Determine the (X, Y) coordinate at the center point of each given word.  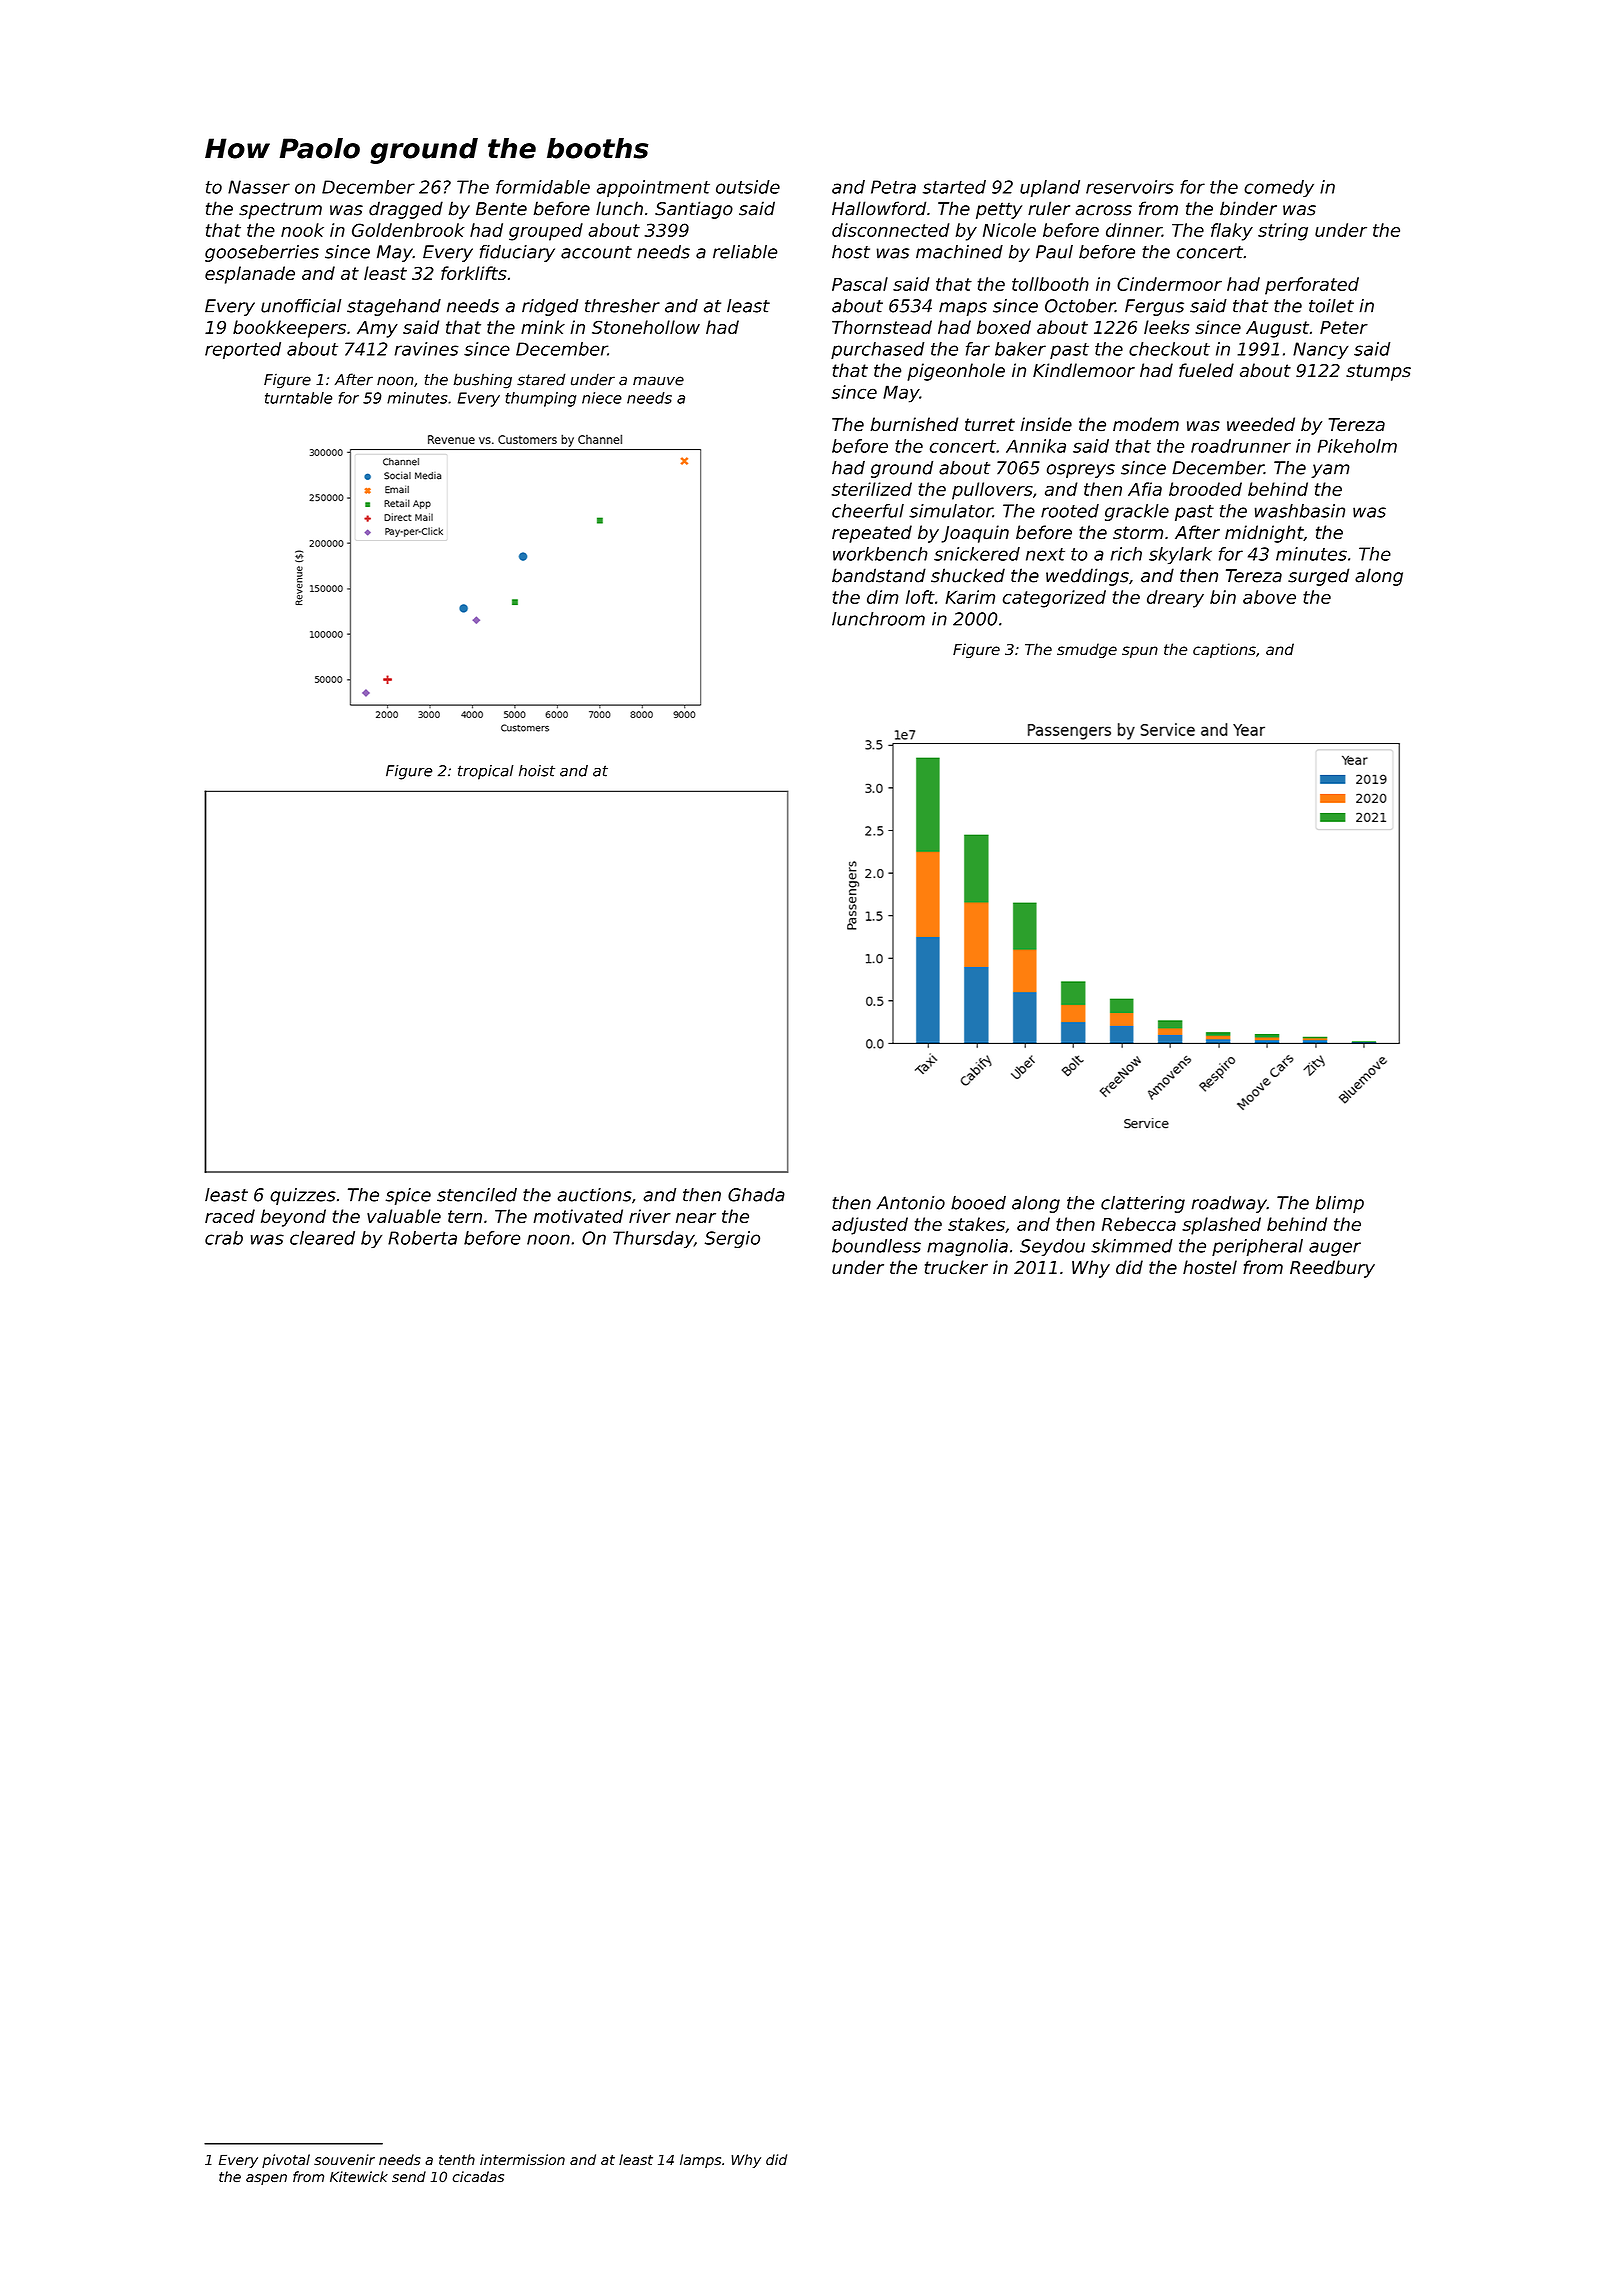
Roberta (422, 1238)
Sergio (732, 1239)
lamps (700, 2161)
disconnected (891, 230)
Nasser (259, 187)
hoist (537, 771)
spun (1140, 652)
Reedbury (1332, 1269)
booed (978, 1203)
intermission (522, 2159)
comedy (1279, 188)
